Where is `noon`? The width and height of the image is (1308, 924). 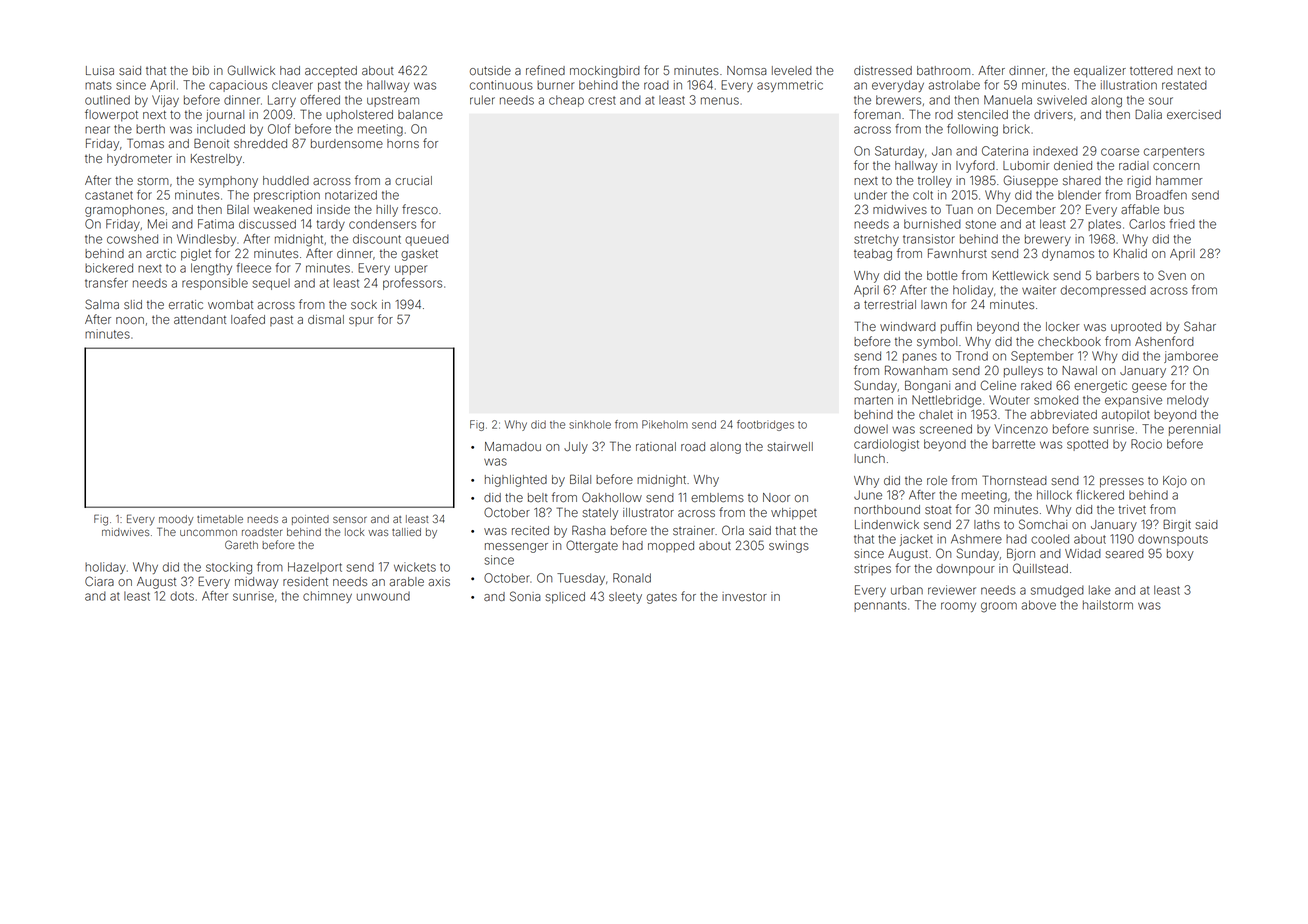 noon is located at coordinates (130, 320).
